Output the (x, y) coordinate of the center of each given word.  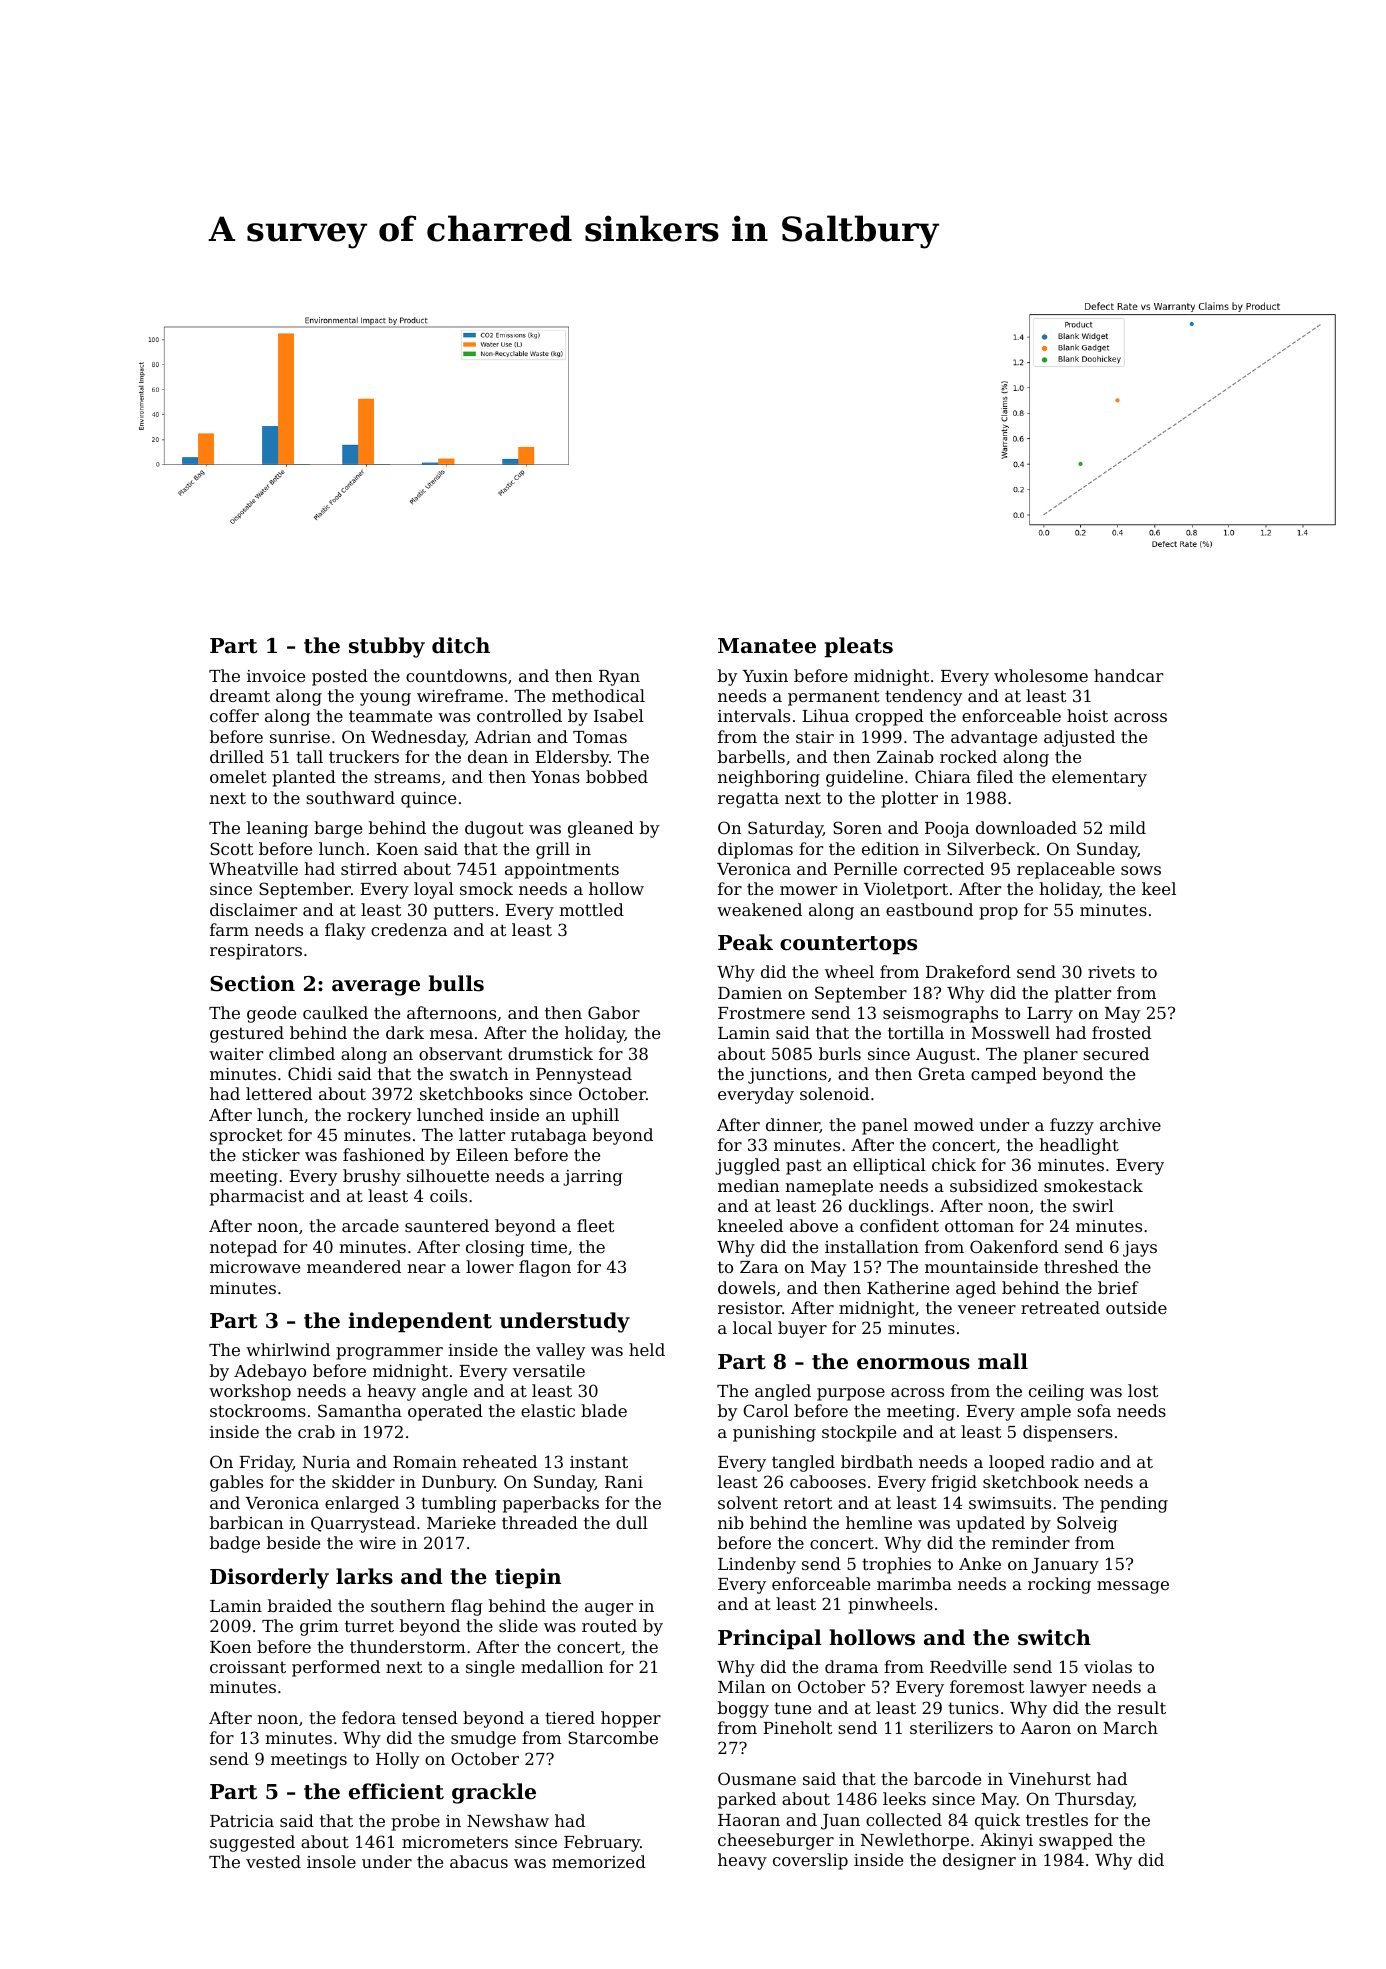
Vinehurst (1049, 1778)
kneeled (750, 1225)
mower (808, 890)
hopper (631, 1719)
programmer (389, 1353)
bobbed (617, 776)
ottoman (979, 1226)
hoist (1087, 715)
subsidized (994, 1185)
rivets (1111, 972)
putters (464, 912)
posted (340, 677)
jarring (593, 1178)
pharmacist (257, 1197)
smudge (483, 1739)
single (490, 1668)
